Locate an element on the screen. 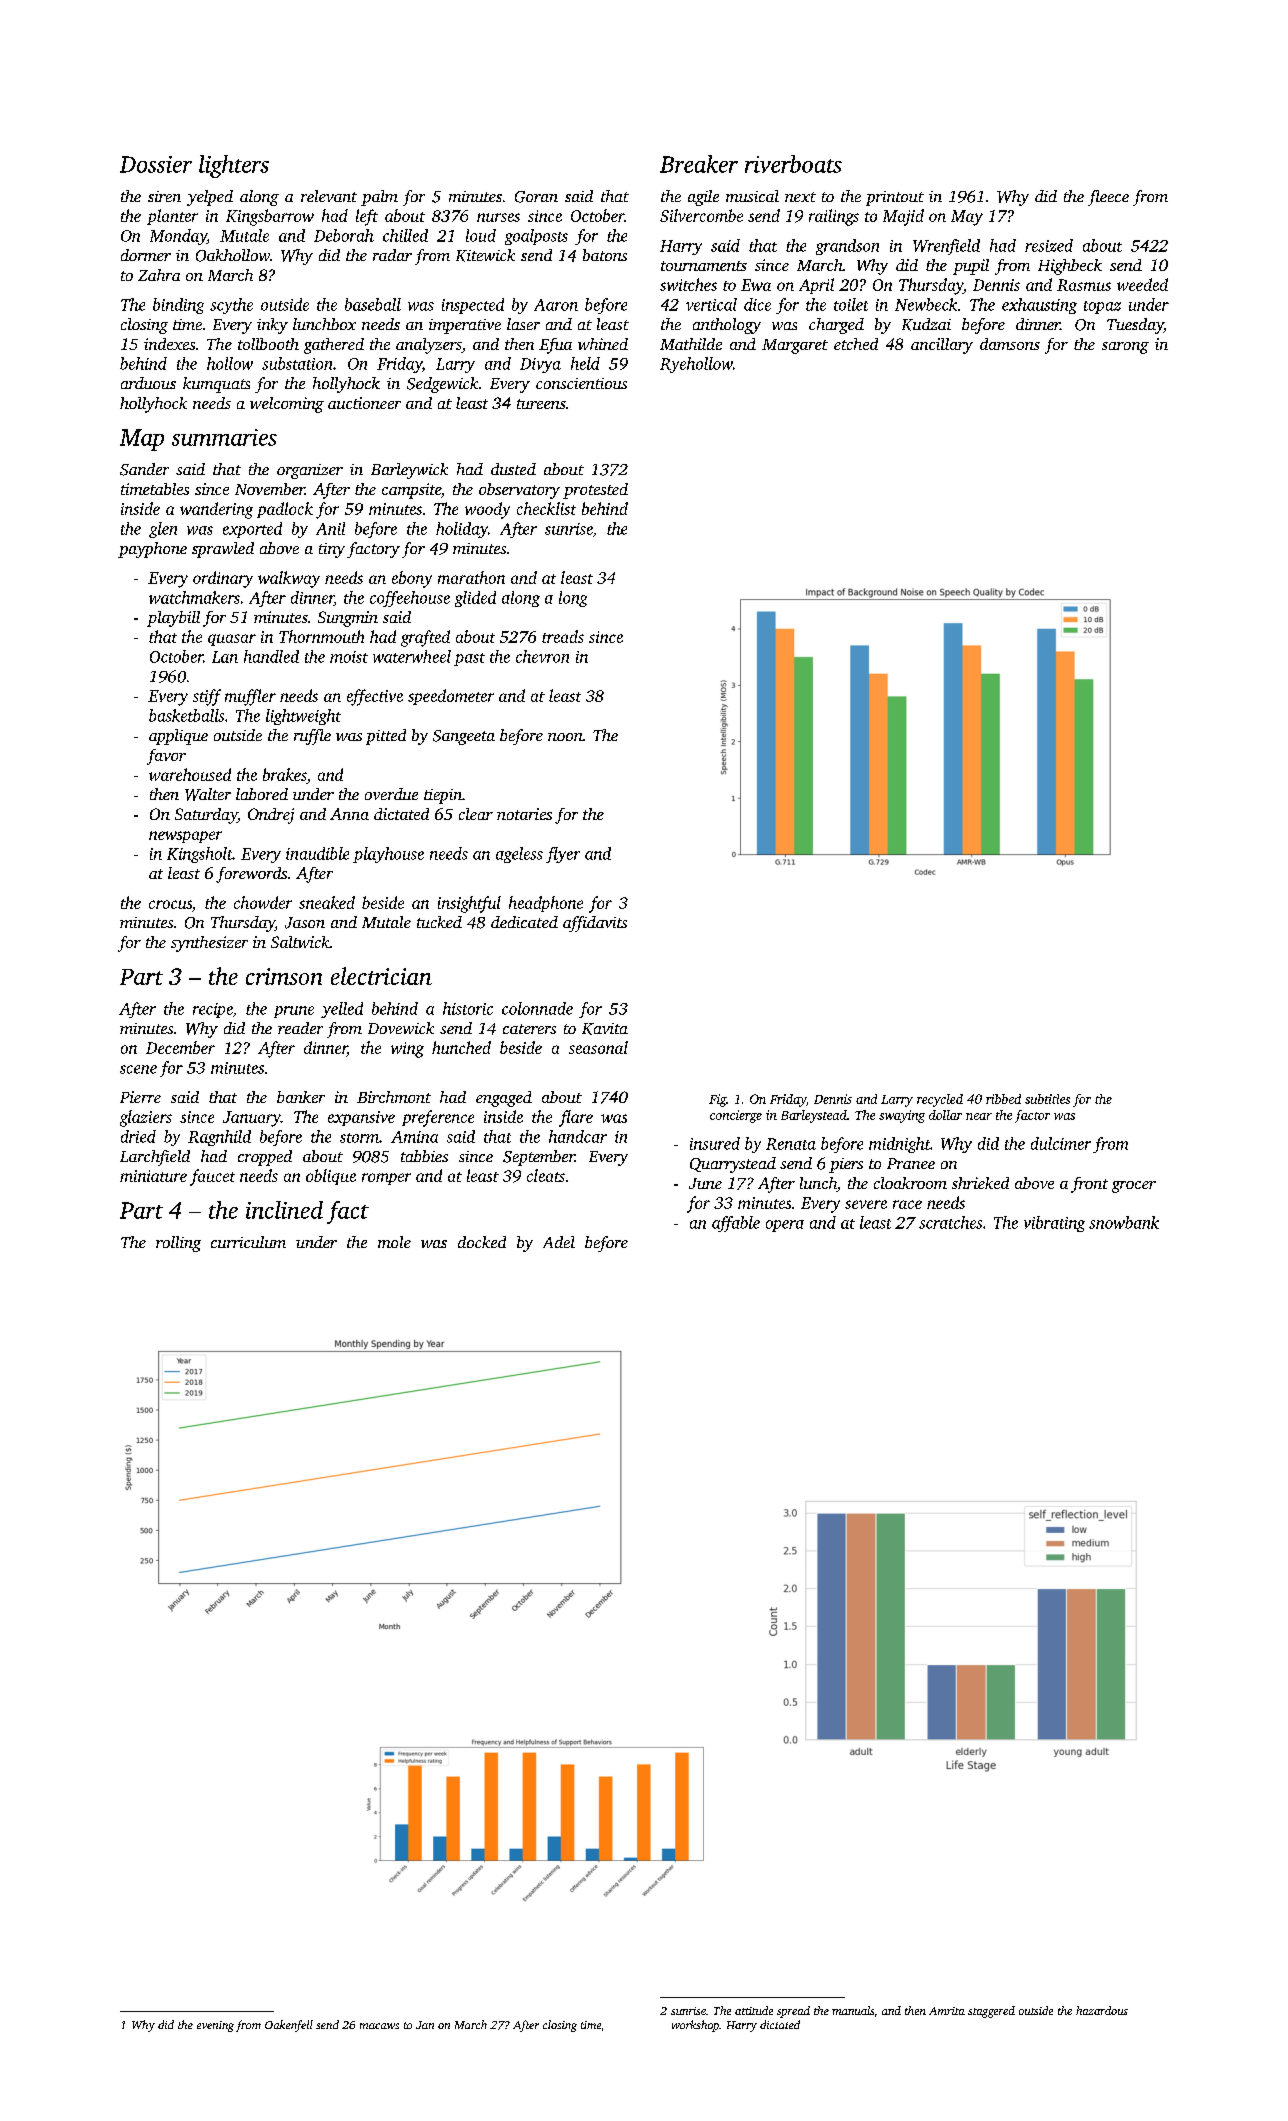 This screenshot has height=2121, width=1288. snowbank is located at coordinates (1124, 1222).
